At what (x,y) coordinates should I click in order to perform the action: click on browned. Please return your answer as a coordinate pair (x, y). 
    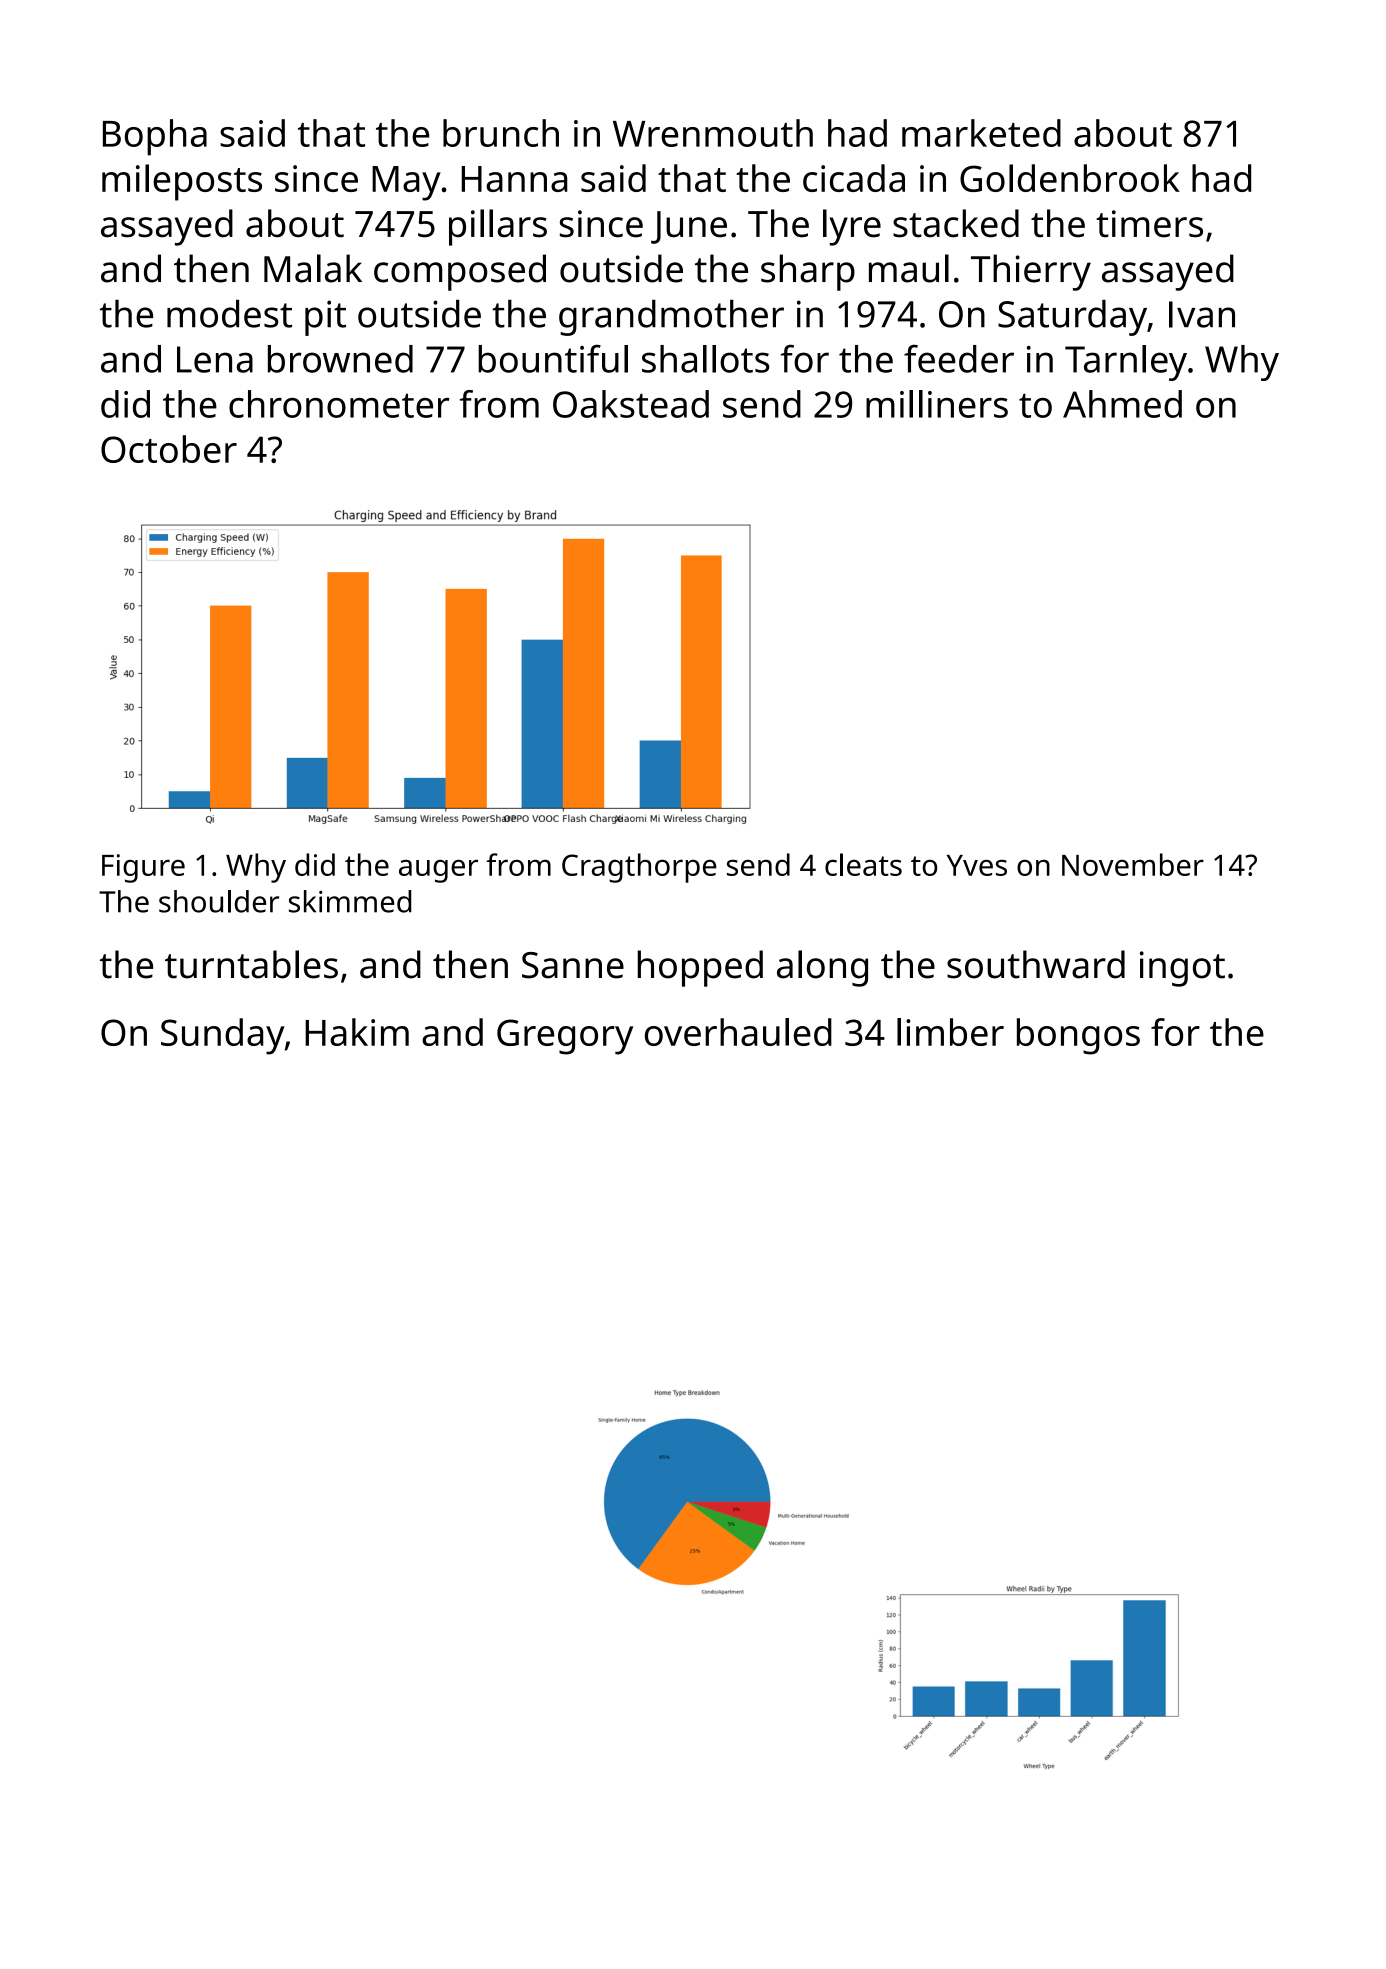
    Looking at the image, I should click on (340, 359).
